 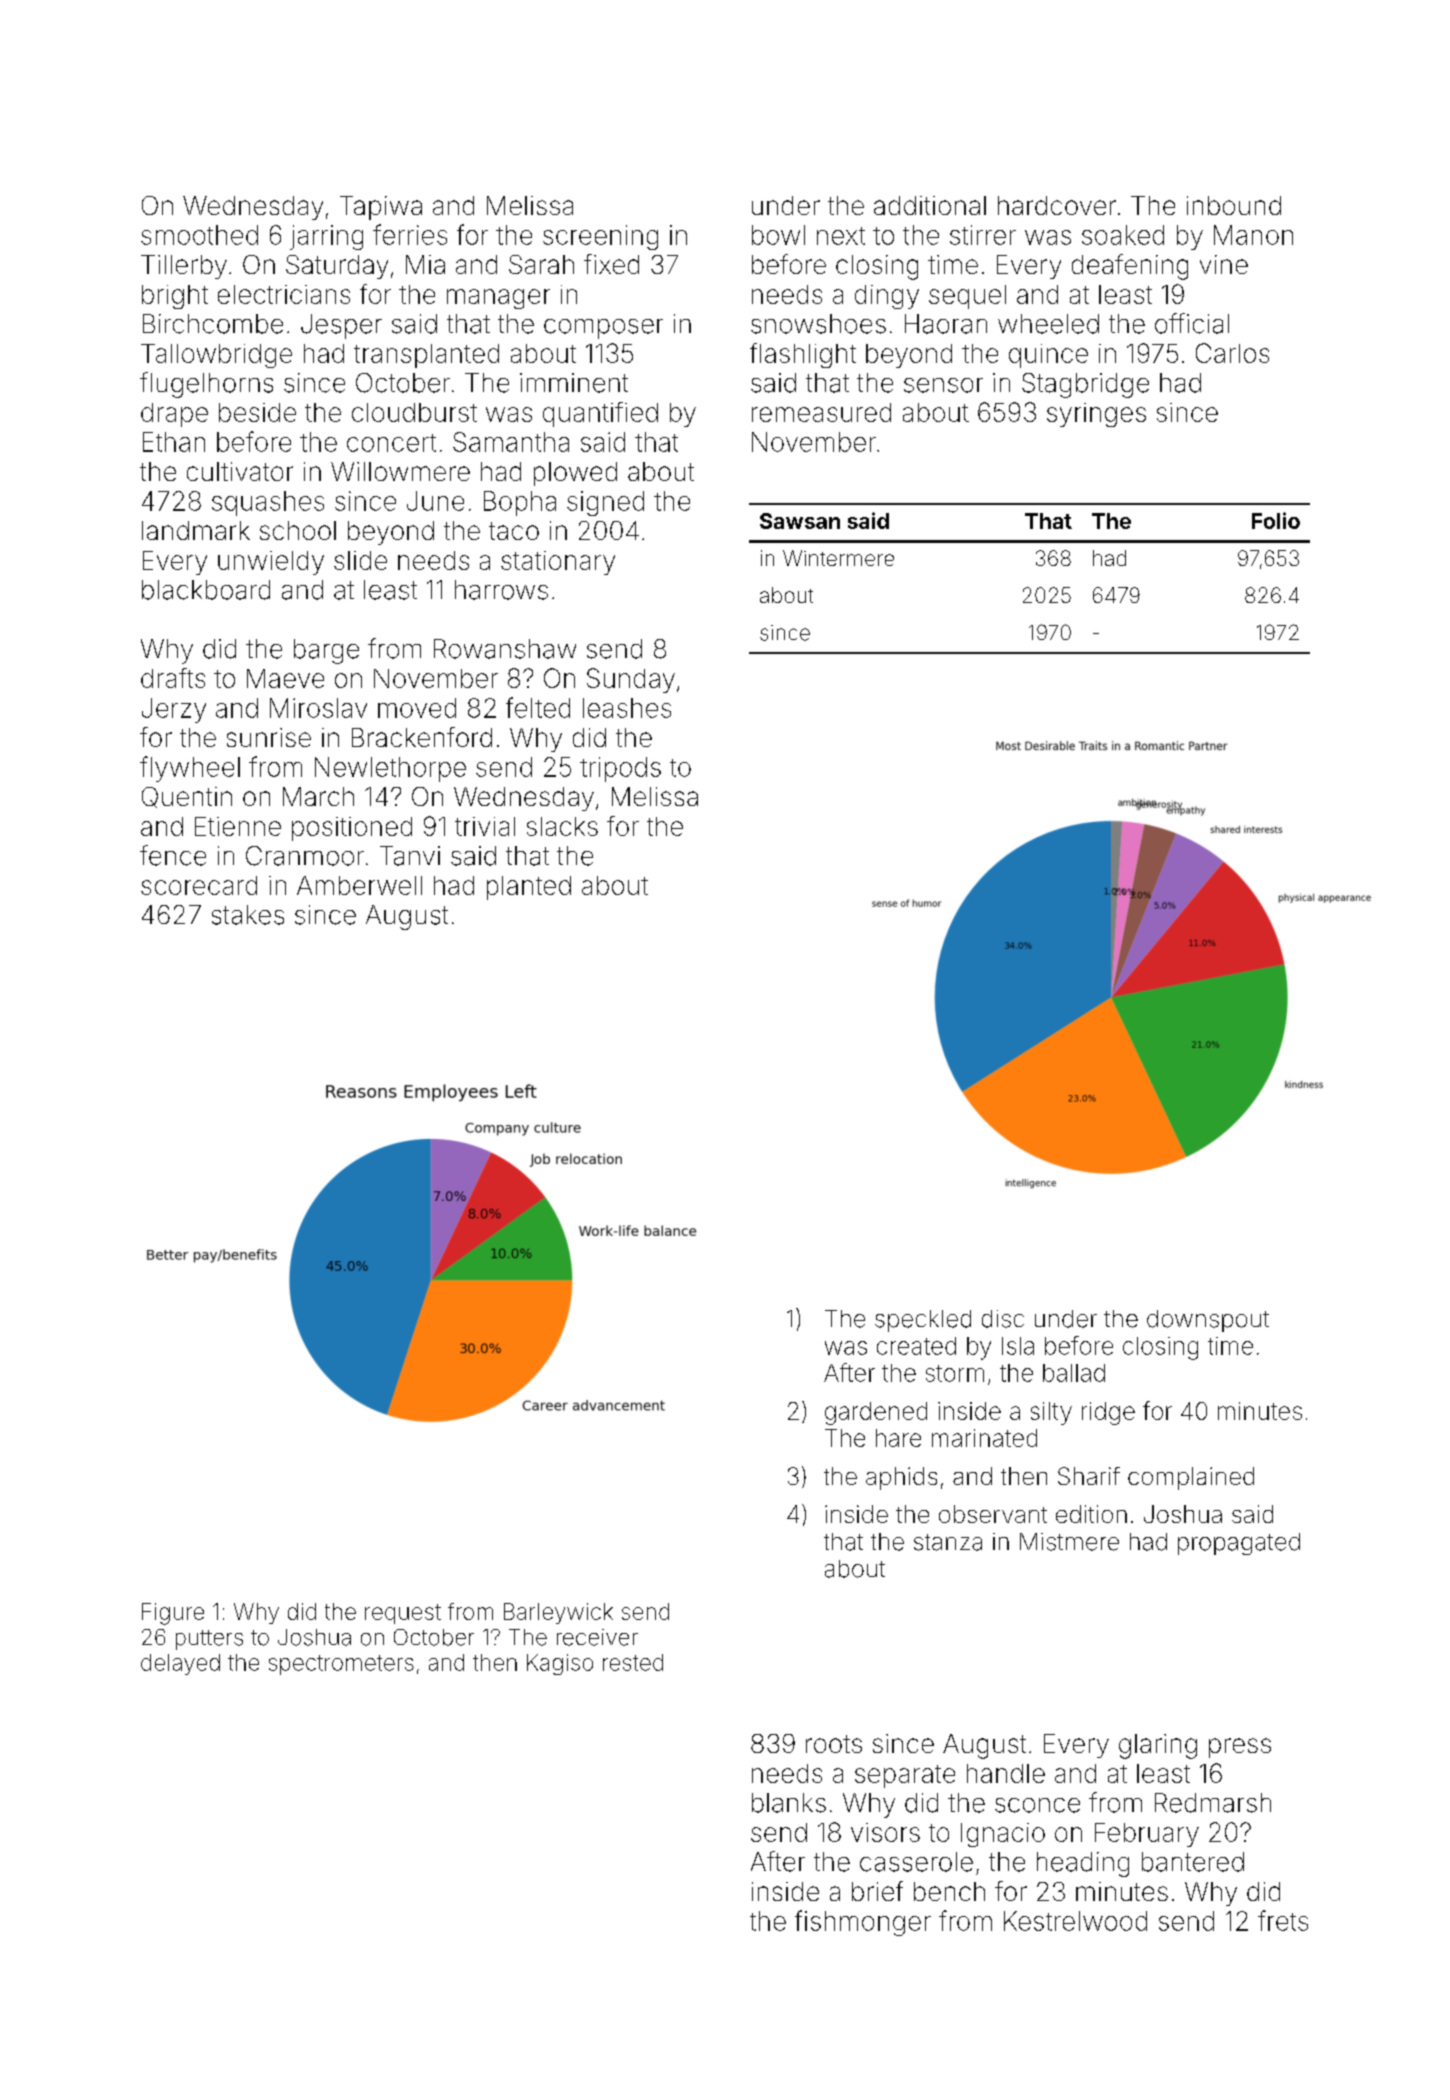 I want to click on drafts, so click(x=173, y=678).
